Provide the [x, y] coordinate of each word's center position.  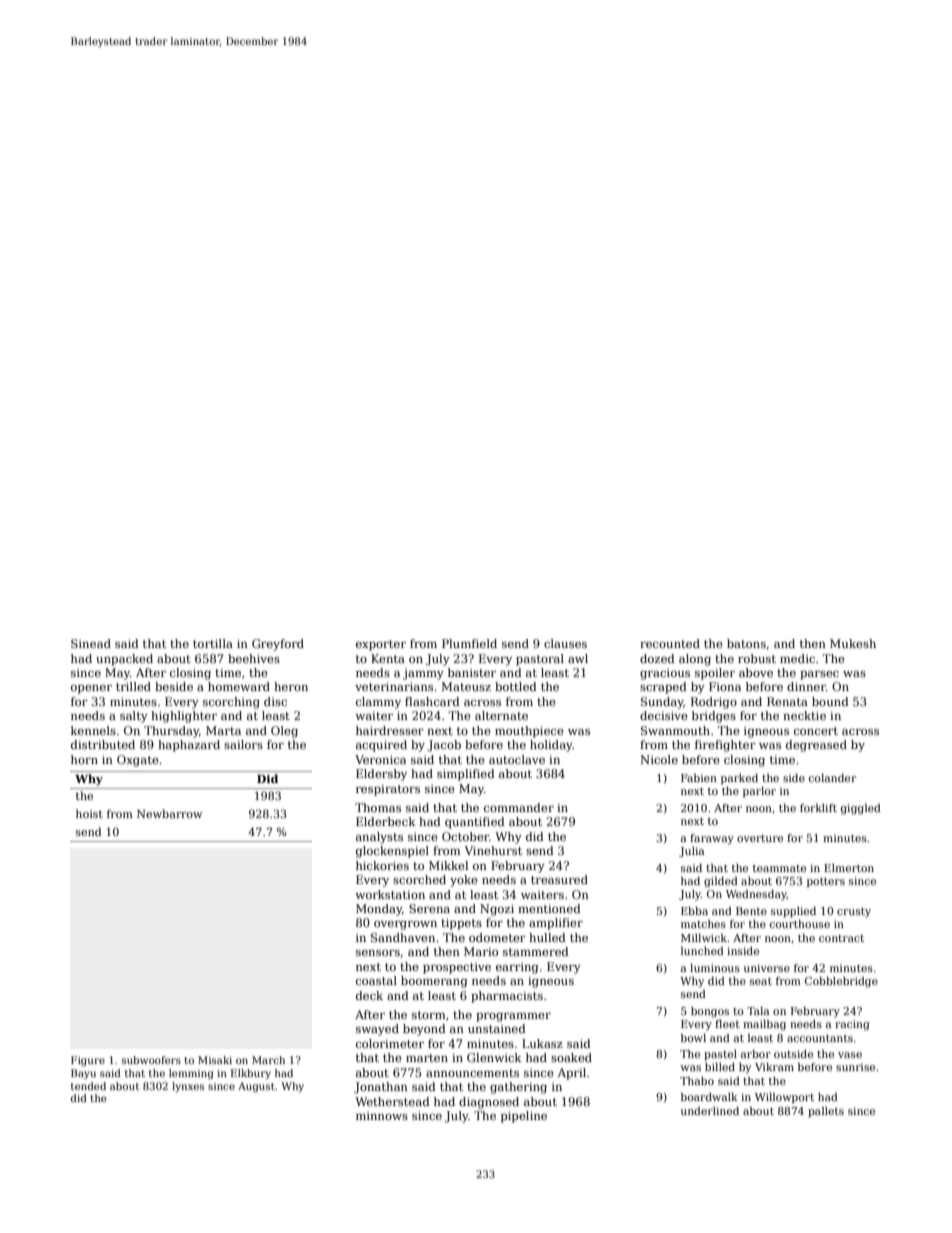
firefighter [725, 746]
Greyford [278, 645]
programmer [513, 1017]
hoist [89, 813]
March [268, 1060]
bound [830, 701]
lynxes [188, 1087]
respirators [388, 790]
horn [84, 759]
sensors [378, 953]
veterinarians [394, 686]
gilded [721, 882]
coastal [376, 980]
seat [761, 981]
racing [852, 1025]
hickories [382, 865]
